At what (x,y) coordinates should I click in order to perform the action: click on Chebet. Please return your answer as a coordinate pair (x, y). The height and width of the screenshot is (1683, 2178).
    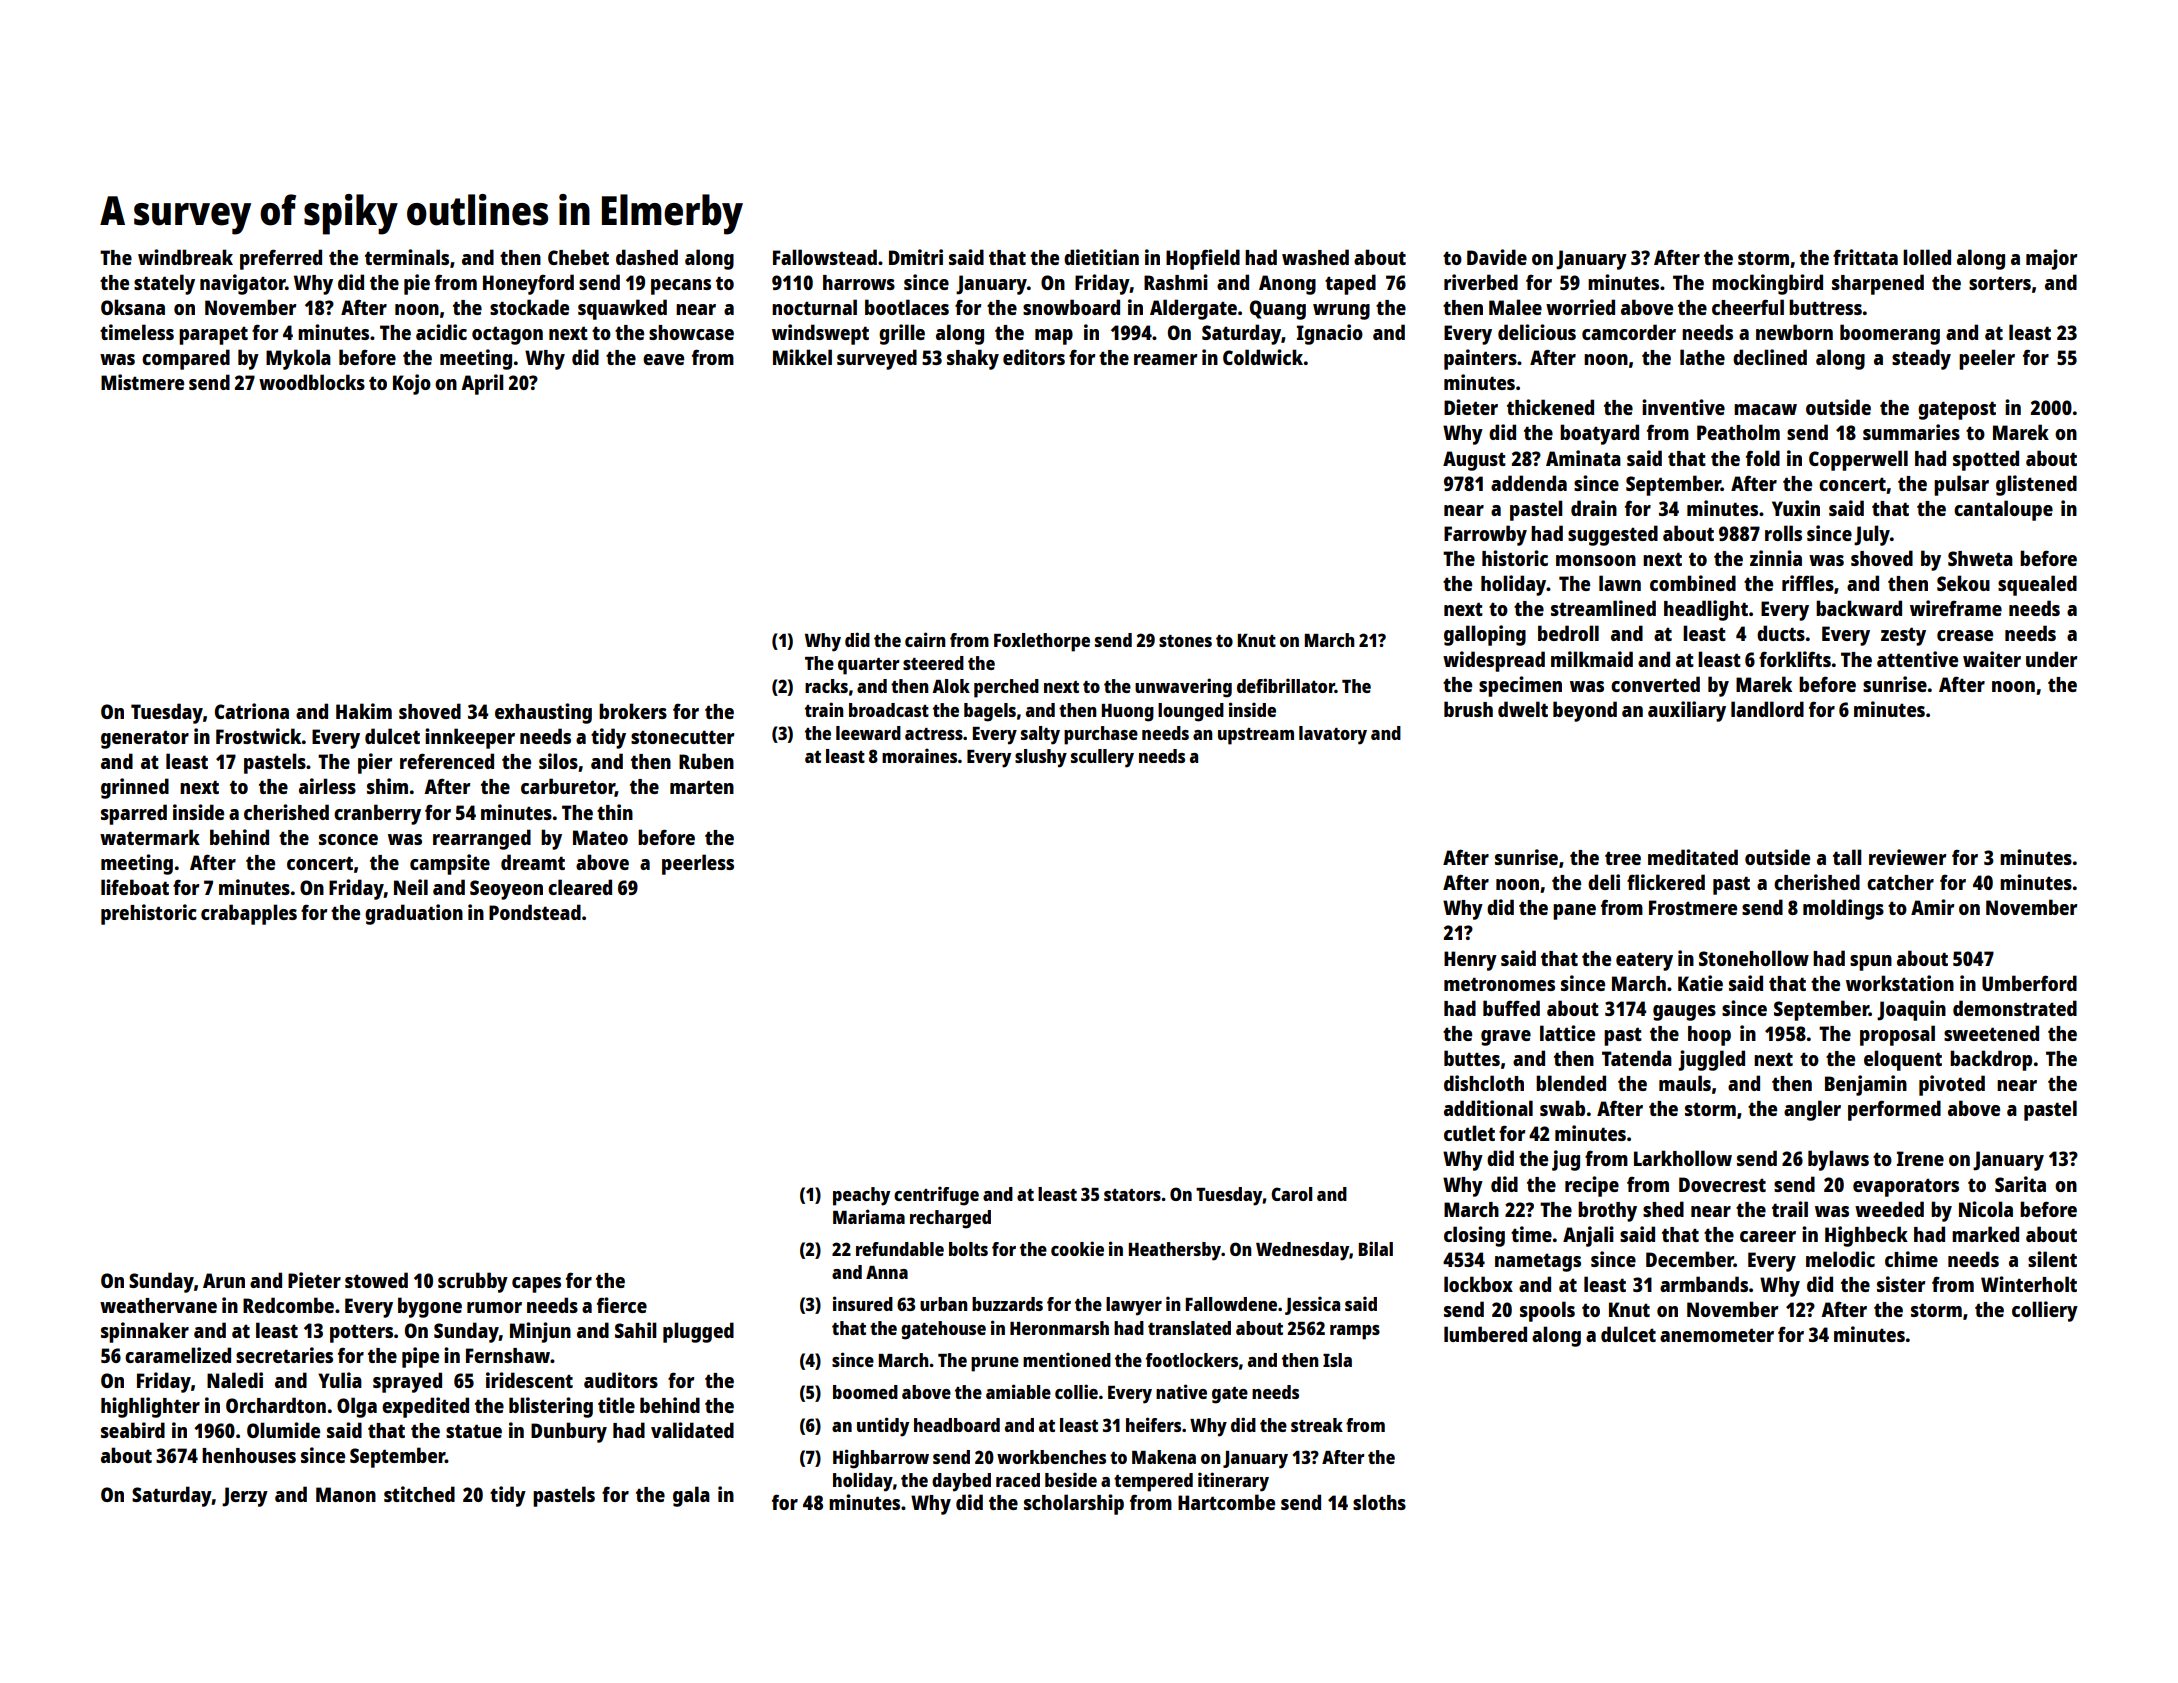
    Looking at the image, I should click on (578, 257).
